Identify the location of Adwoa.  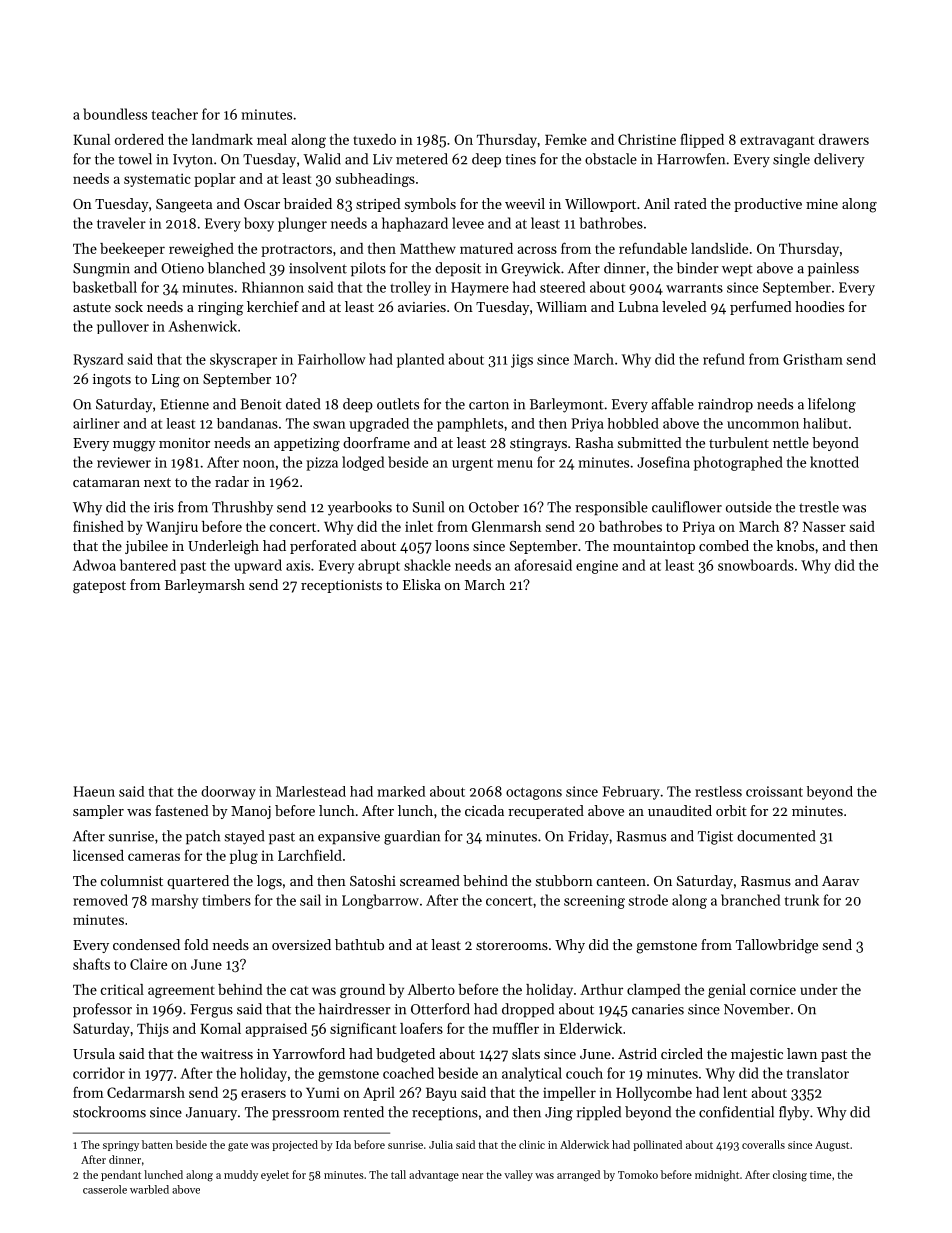
(94, 565).
